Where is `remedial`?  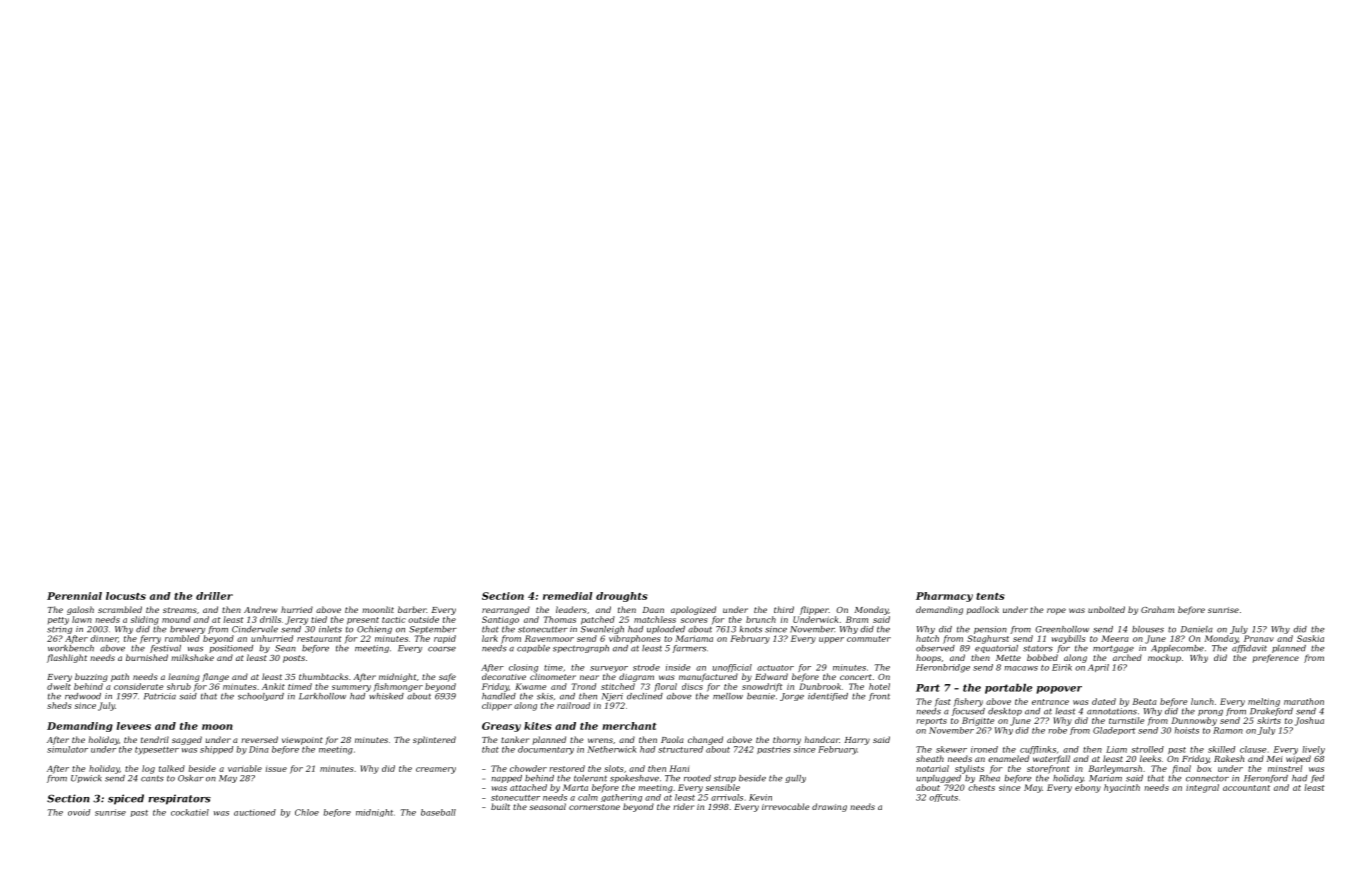 remedial is located at coordinates (568, 596).
